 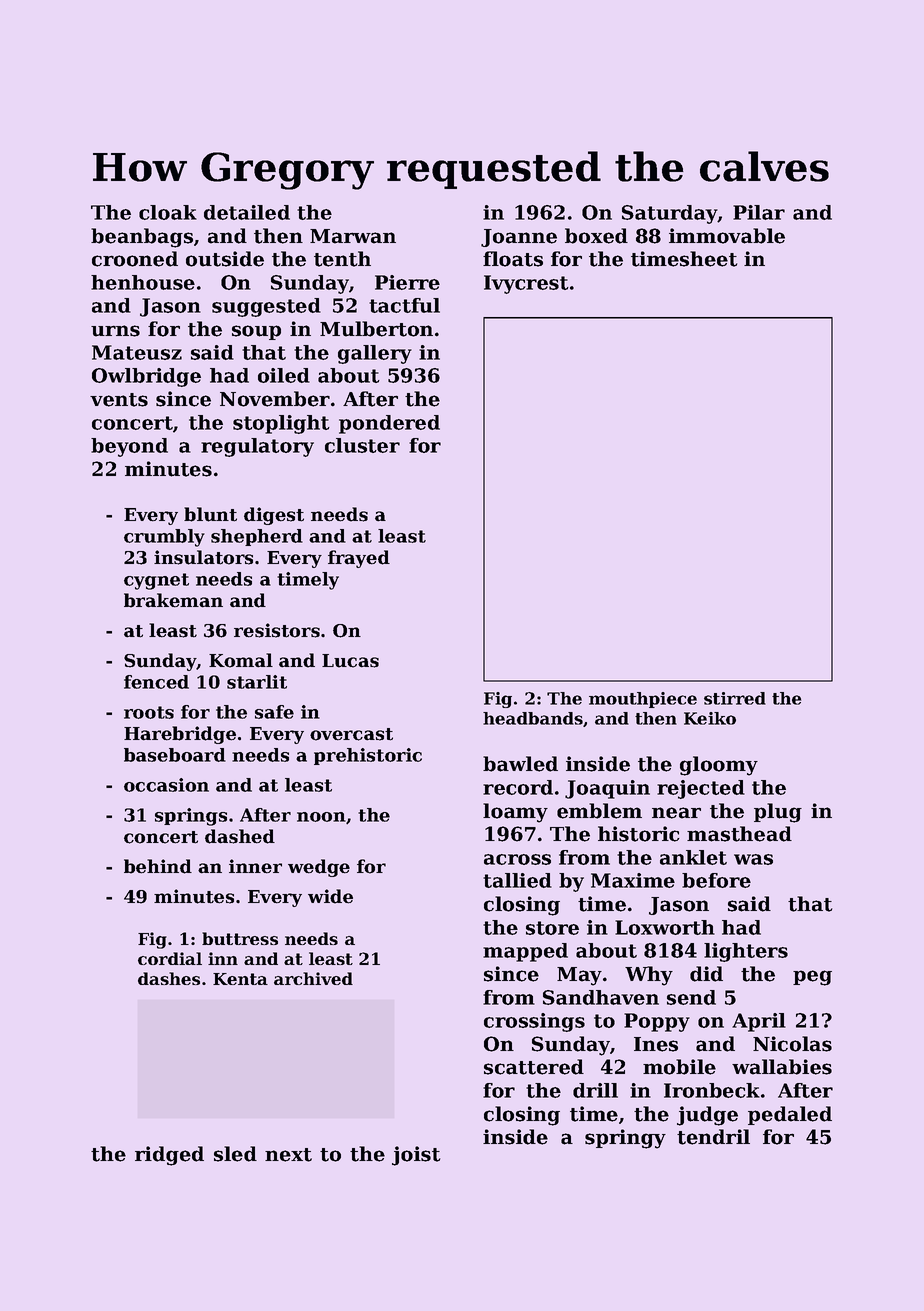 What do you see at coordinates (277, 630) in the screenshot?
I see `resistors` at bounding box center [277, 630].
